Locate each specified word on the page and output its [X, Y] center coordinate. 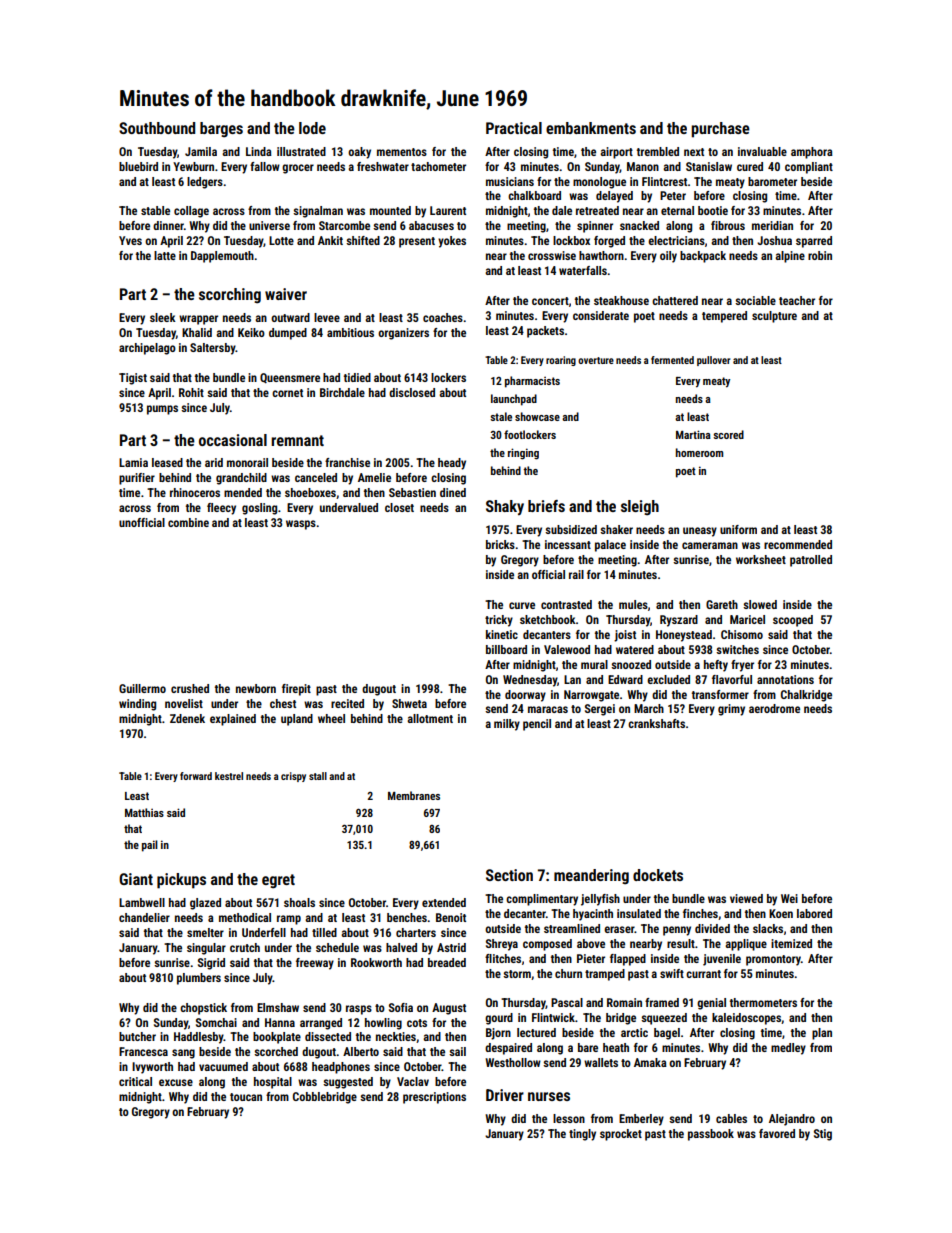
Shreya [502, 945]
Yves [130, 240]
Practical [514, 128]
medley [788, 1049]
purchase [720, 130]
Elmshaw [278, 1007]
